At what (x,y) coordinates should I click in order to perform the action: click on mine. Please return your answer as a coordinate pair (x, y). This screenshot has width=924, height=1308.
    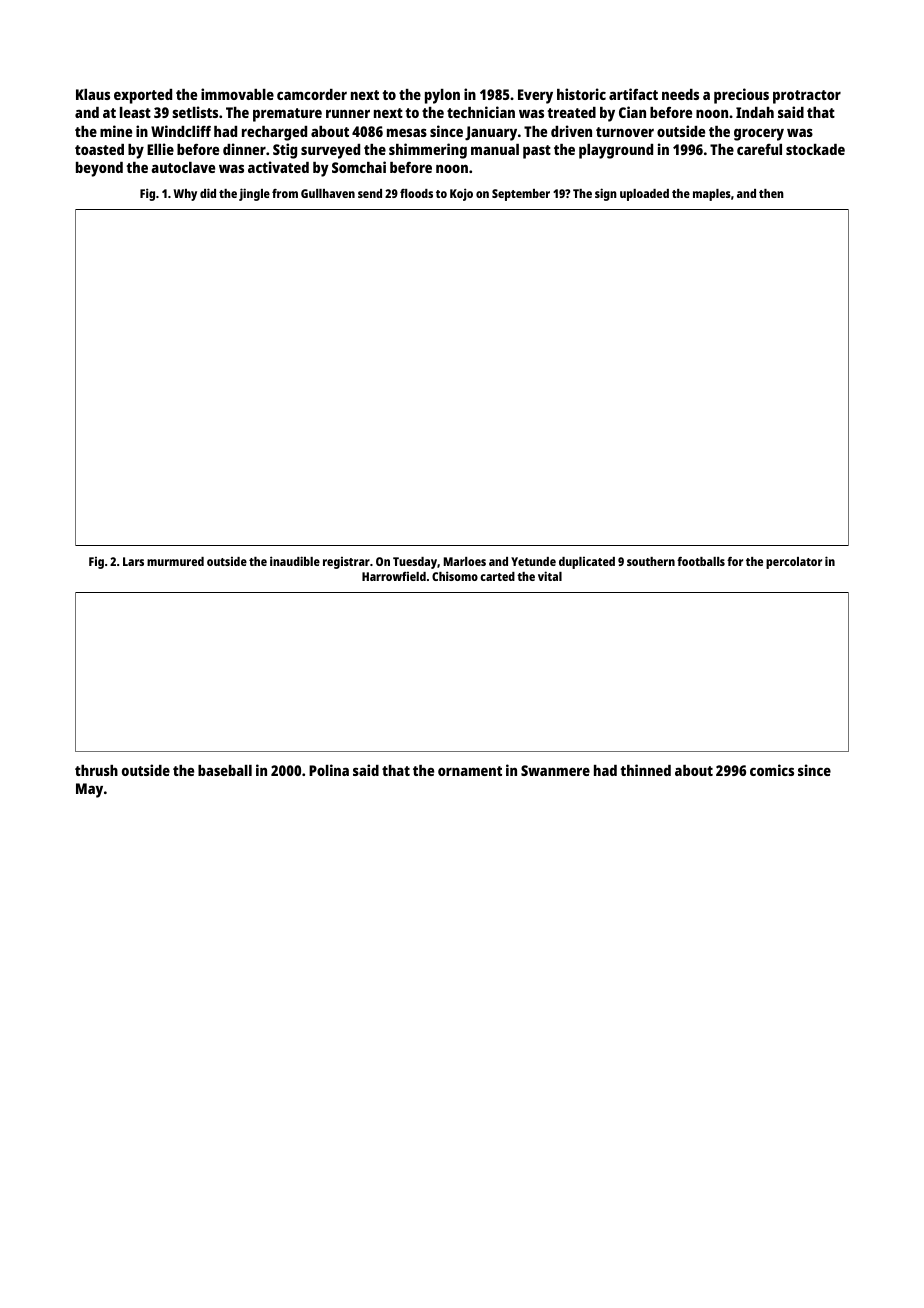
    Looking at the image, I should click on (116, 131).
